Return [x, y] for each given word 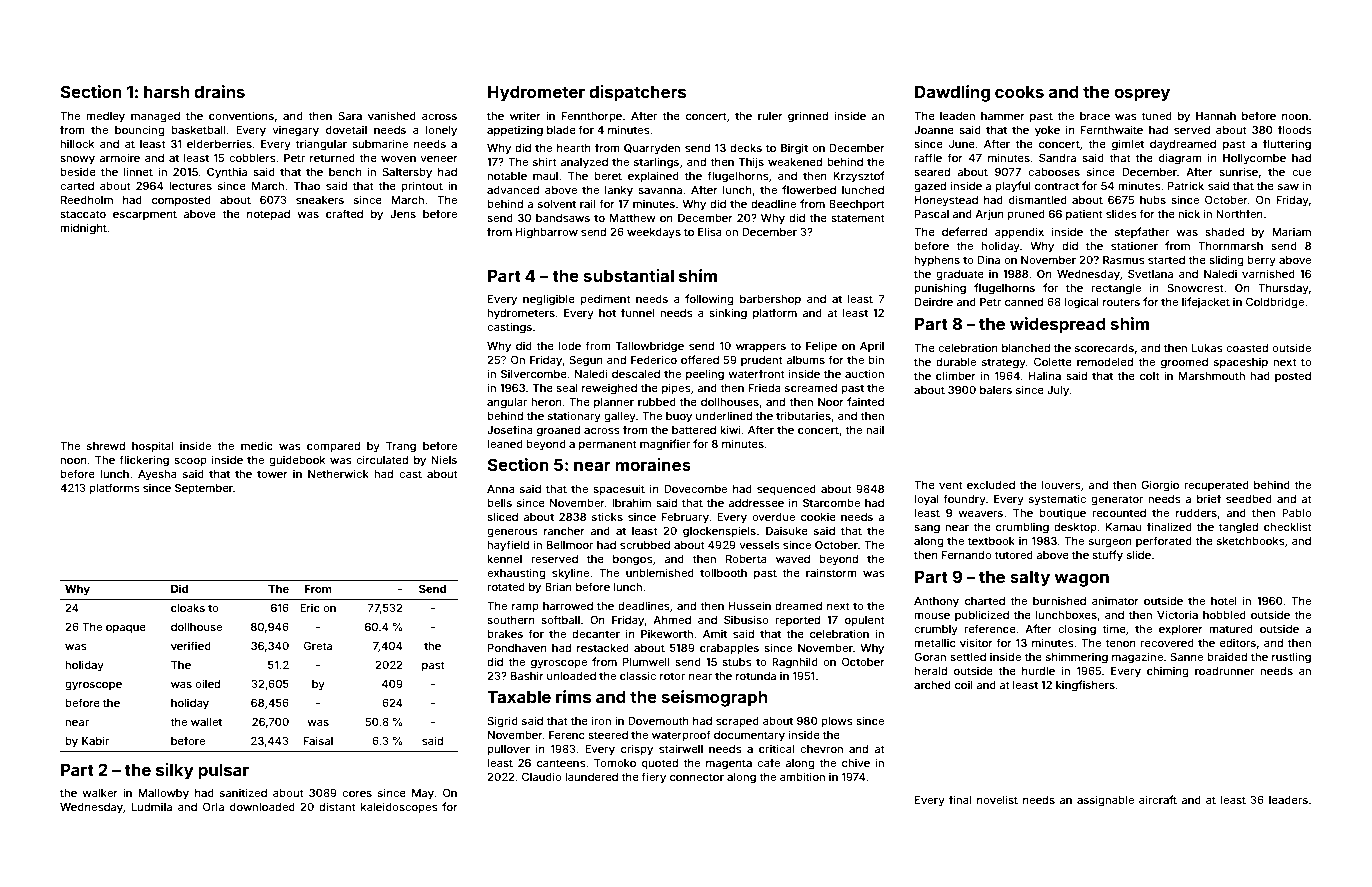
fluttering [1287, 145]
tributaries [803, 415]
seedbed [1249, 499]
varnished [1268, 273]
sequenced [786, 490]
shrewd [106, 446]
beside [78, 171]
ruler [770, 116]
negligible [549, 300]
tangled [1238, 528]
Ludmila [151, 806]
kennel [504, 559]
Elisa [710, 231]
